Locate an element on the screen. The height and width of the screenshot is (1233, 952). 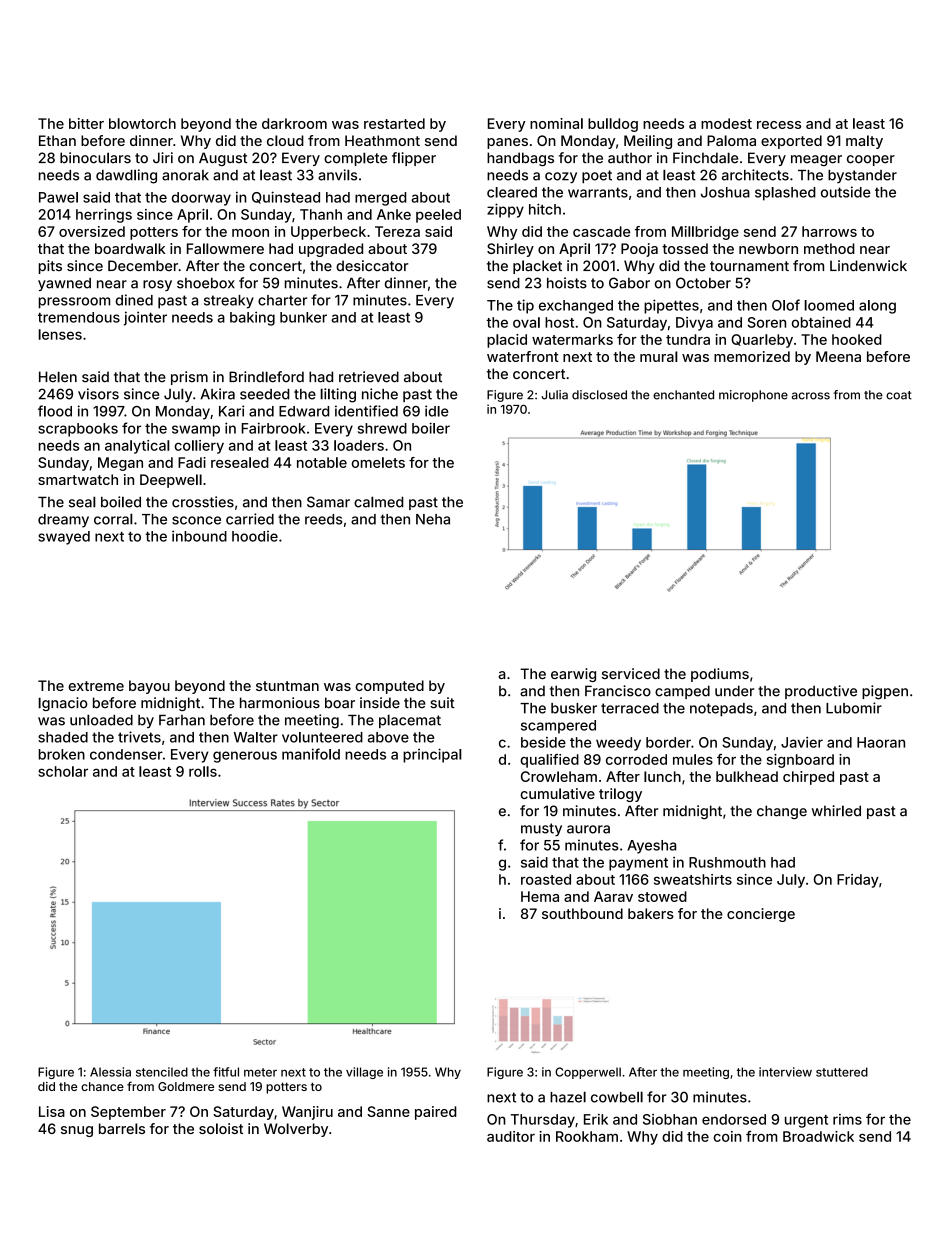
scampered is located at coordinates (558, 727).
